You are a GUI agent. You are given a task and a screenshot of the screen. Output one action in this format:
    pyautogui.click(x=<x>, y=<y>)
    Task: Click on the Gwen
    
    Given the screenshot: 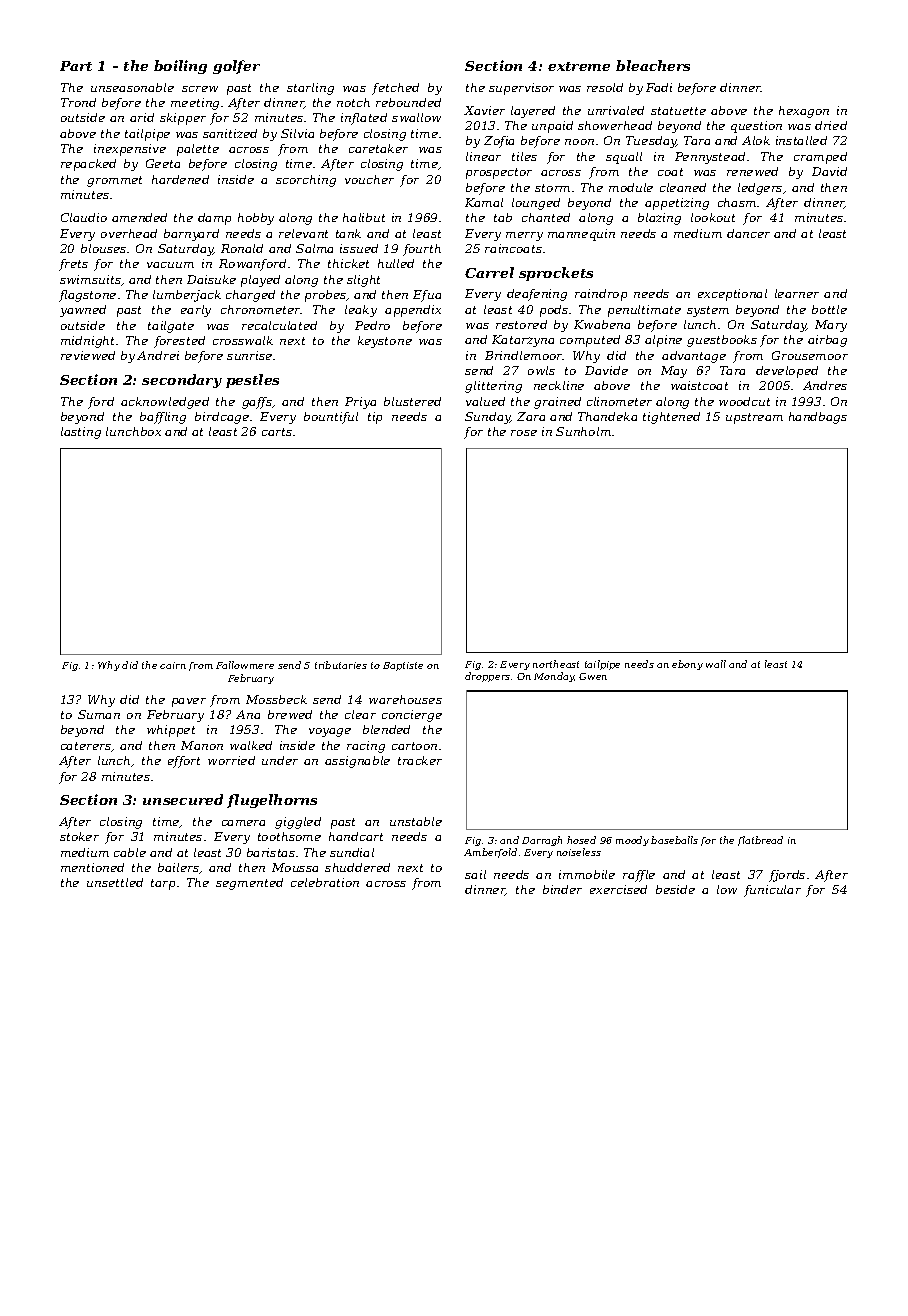 What is the action you would take?
    pyautogui.click(x=593, y=676)
